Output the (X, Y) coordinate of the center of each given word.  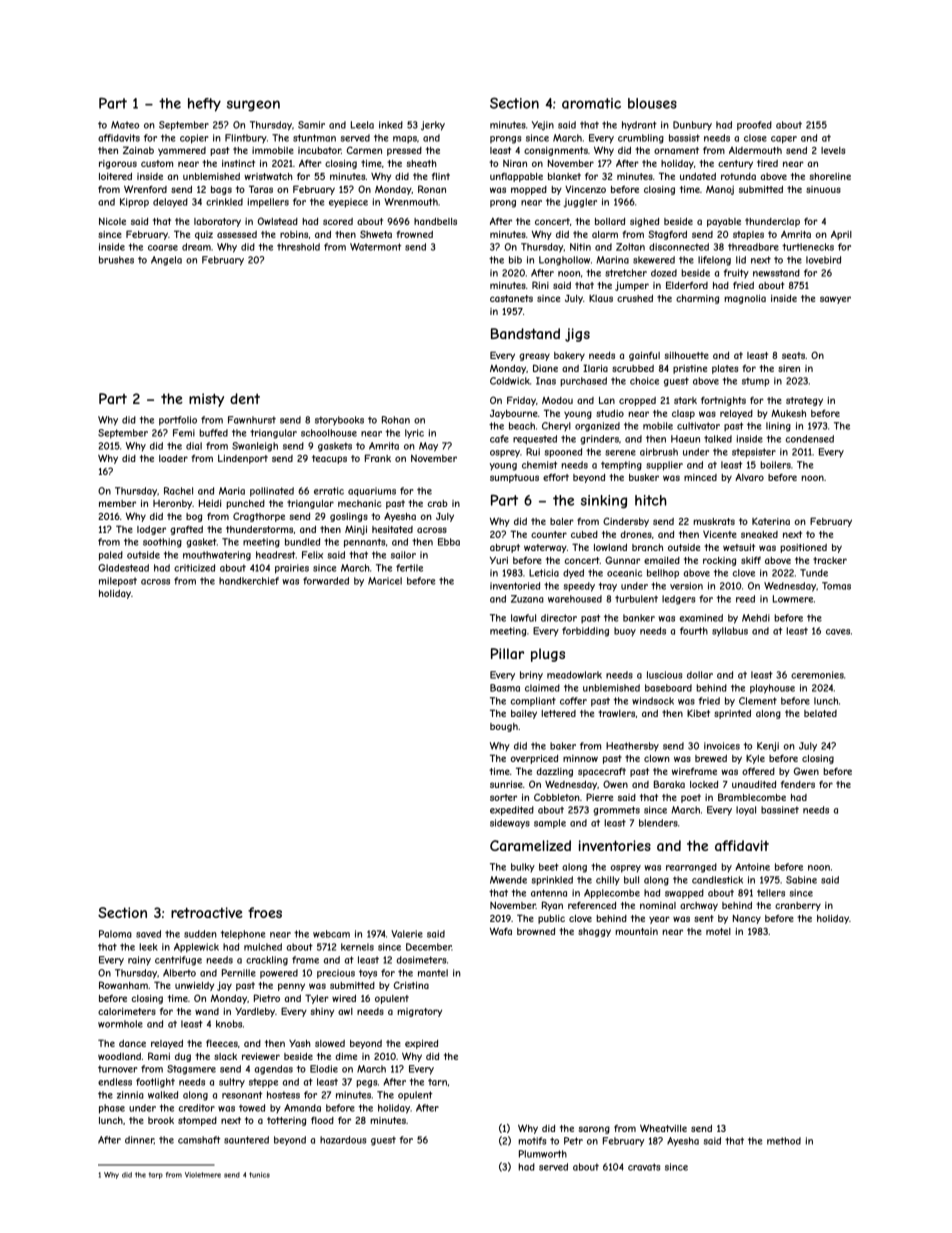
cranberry (798, 906)
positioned (803, 548)
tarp (156, 1175)
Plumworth (543, 1154)
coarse (163, 248)
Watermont (375, 247)
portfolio (178, 421)
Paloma (115, 934)
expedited (512, 811)
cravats (644, 1167)
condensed (810, 439)
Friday (521, 401)
